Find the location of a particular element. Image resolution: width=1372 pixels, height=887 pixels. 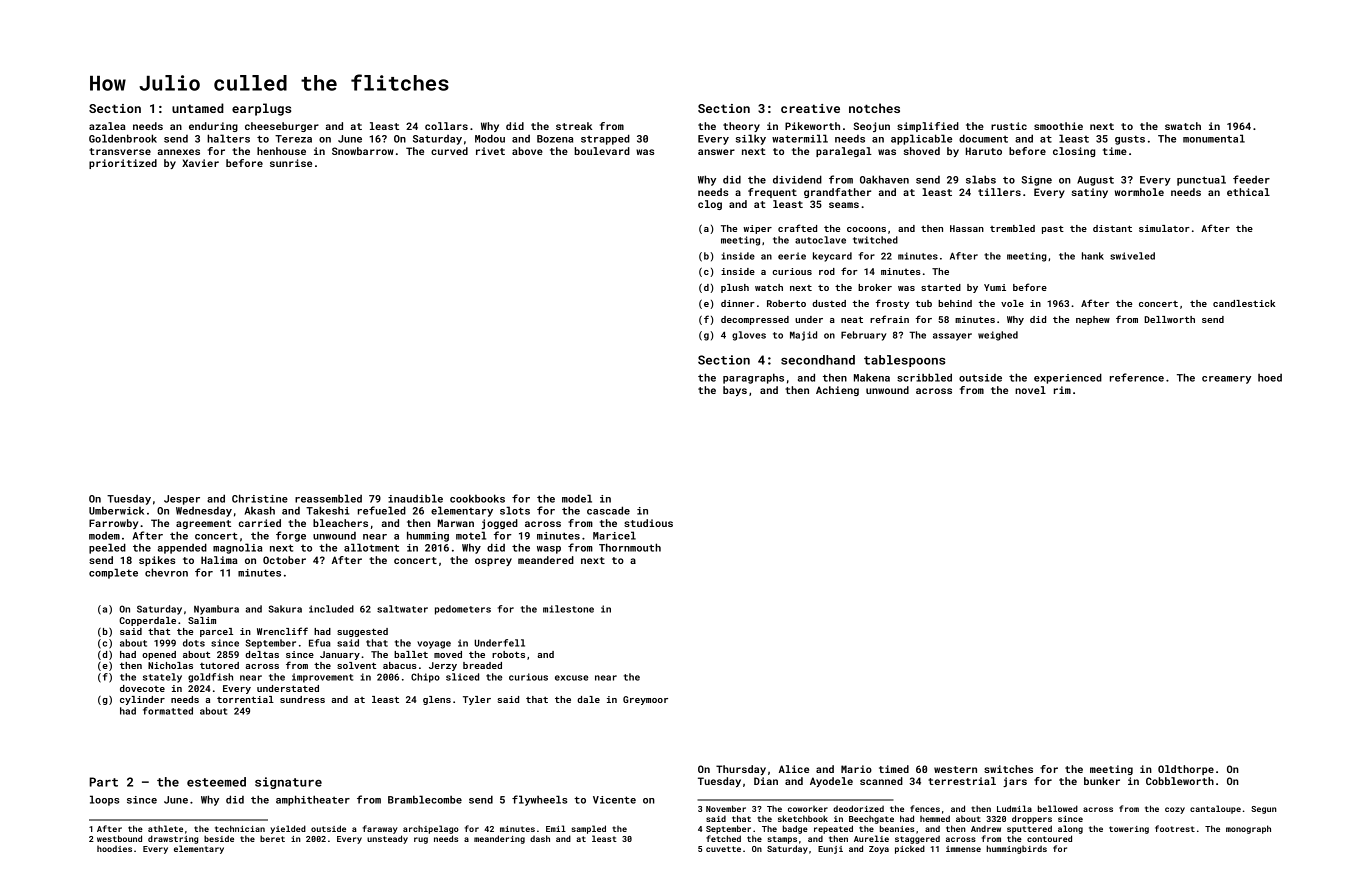

meandering is located at coordinates (499, 839).
